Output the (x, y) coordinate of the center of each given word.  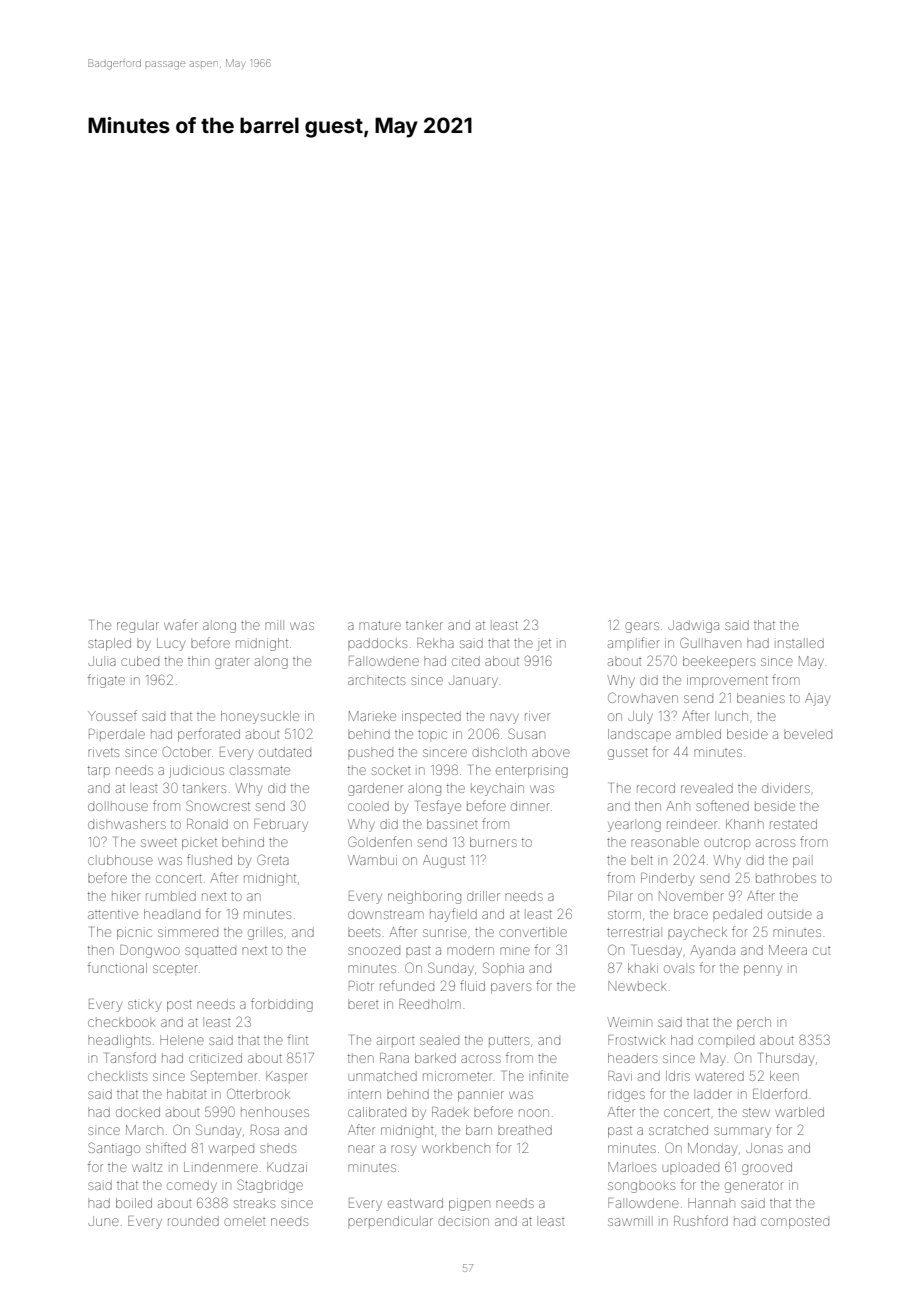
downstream (386, 914)
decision (463, 1221)
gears (642, 627)
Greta (273, 859)
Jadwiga (693, 626)
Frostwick (637, 1040)
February (281, 825)
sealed (439, 1041)
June (103, 1221)
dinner (530, 806)
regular (138, 627)
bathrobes (786, 878)
